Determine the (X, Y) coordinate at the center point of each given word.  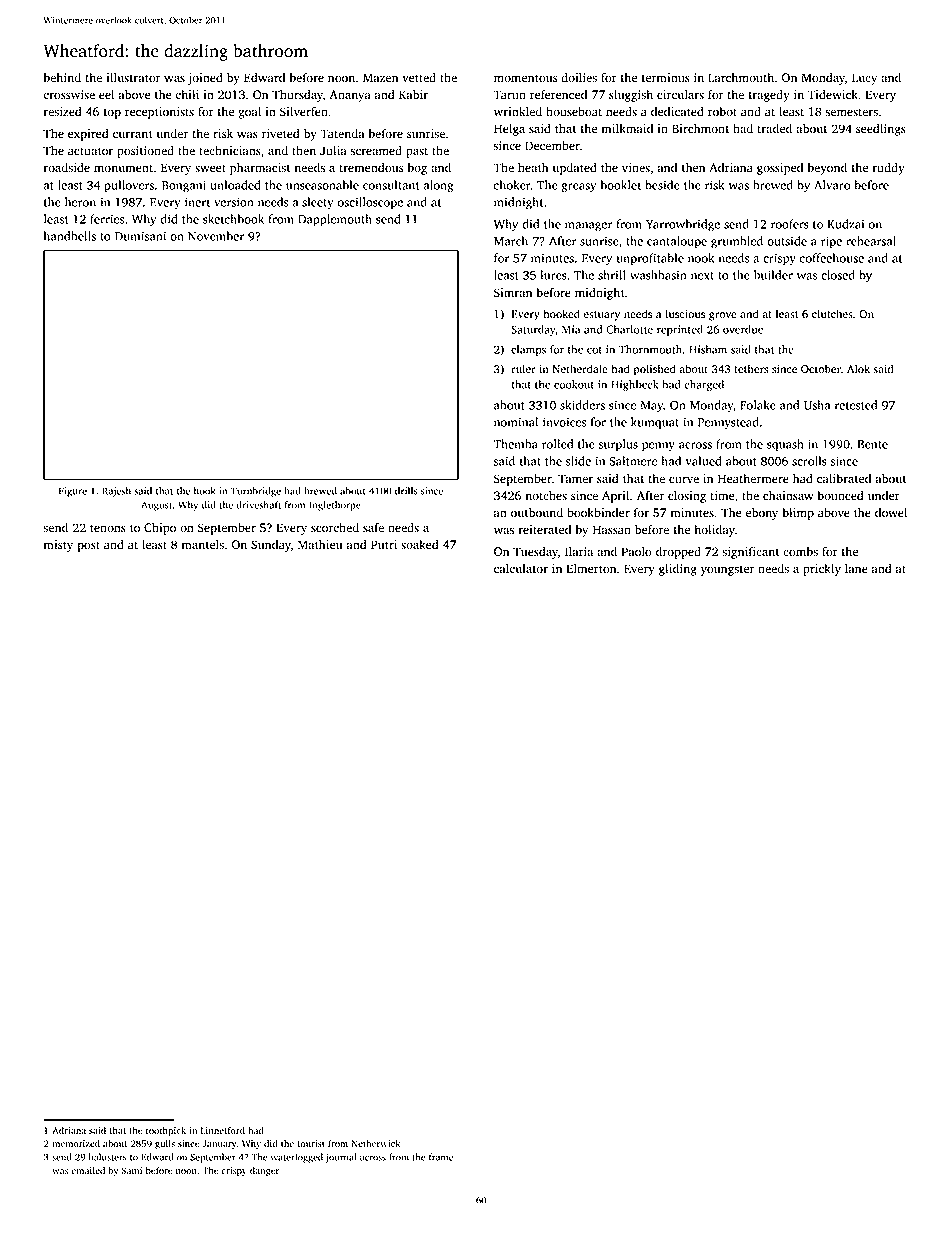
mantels (203, 545)
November (216, 236)
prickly (822, 570)
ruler (523, 369)
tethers (751, 369)
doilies (579, 78)
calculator (521, 569)
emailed (88, 1170)
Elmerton (591, 569)
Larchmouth (741, 78)
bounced (840, 496)
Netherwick (375, 1144)
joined (205, 79)
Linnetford (223, 1130)
